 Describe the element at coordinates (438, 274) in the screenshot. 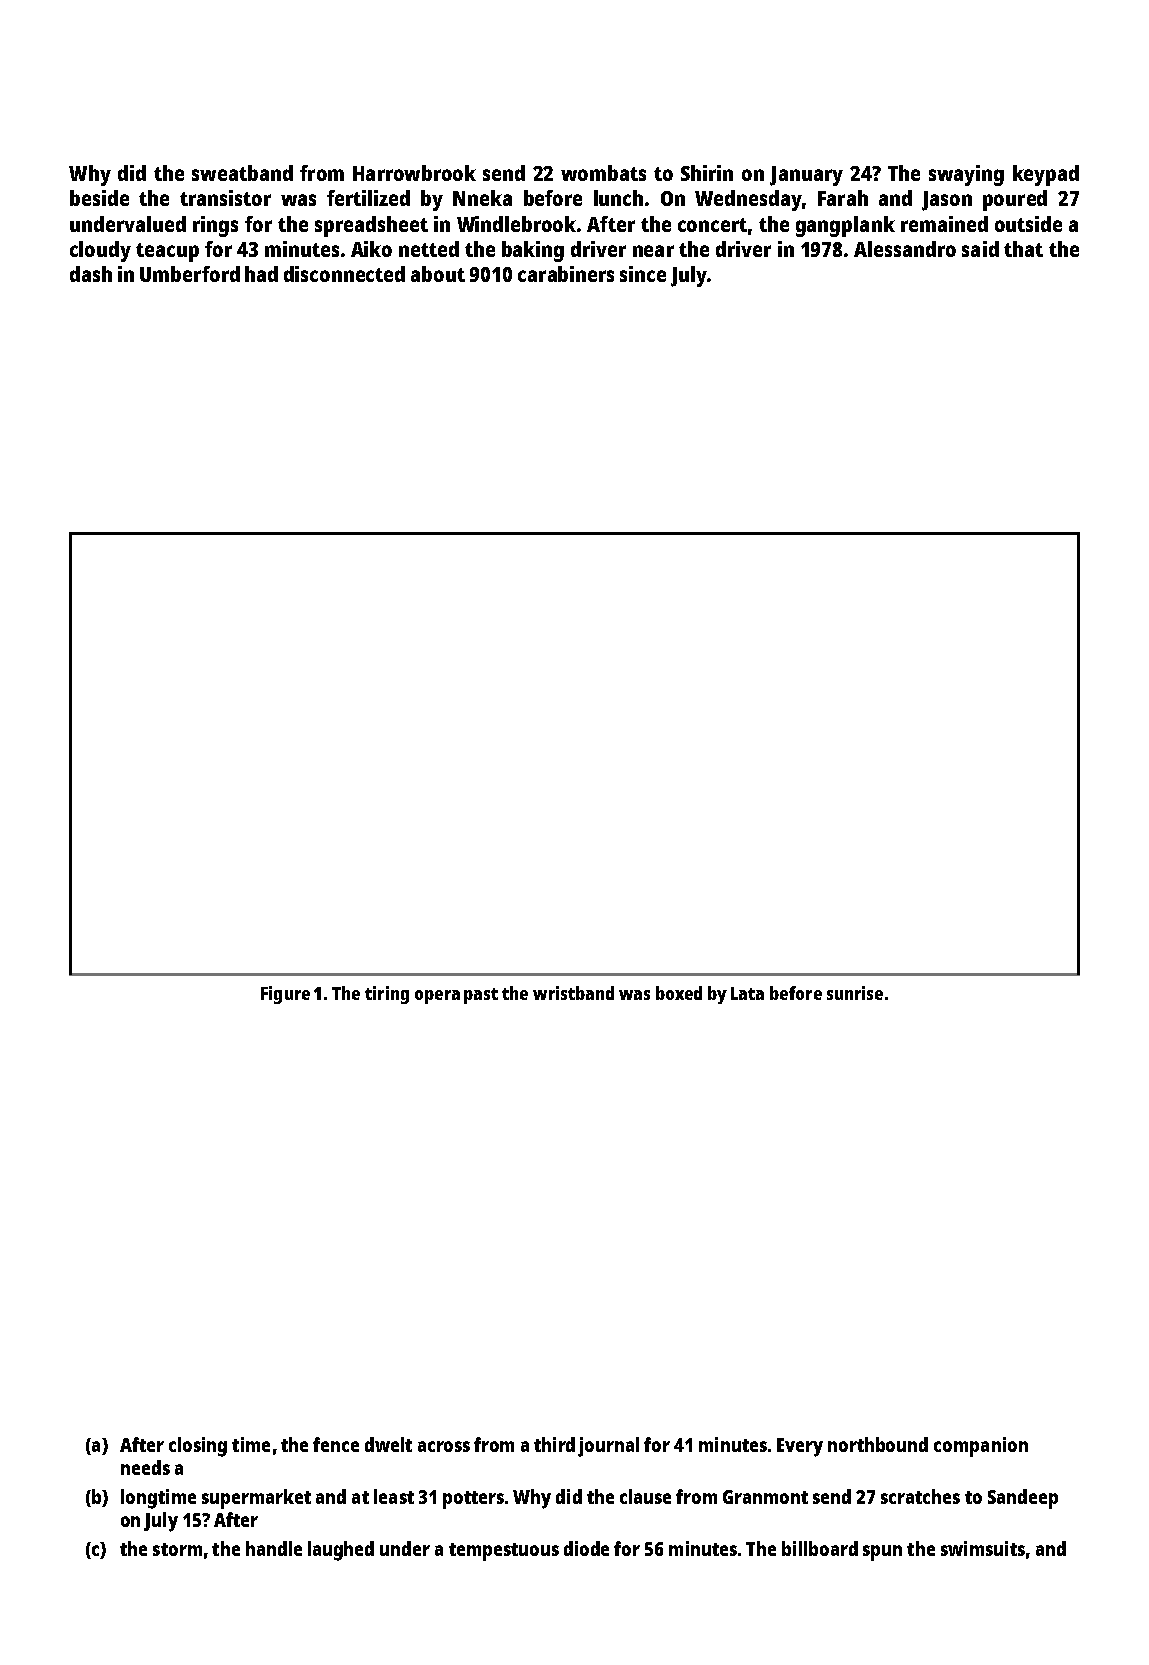

I see `about` at that location.
